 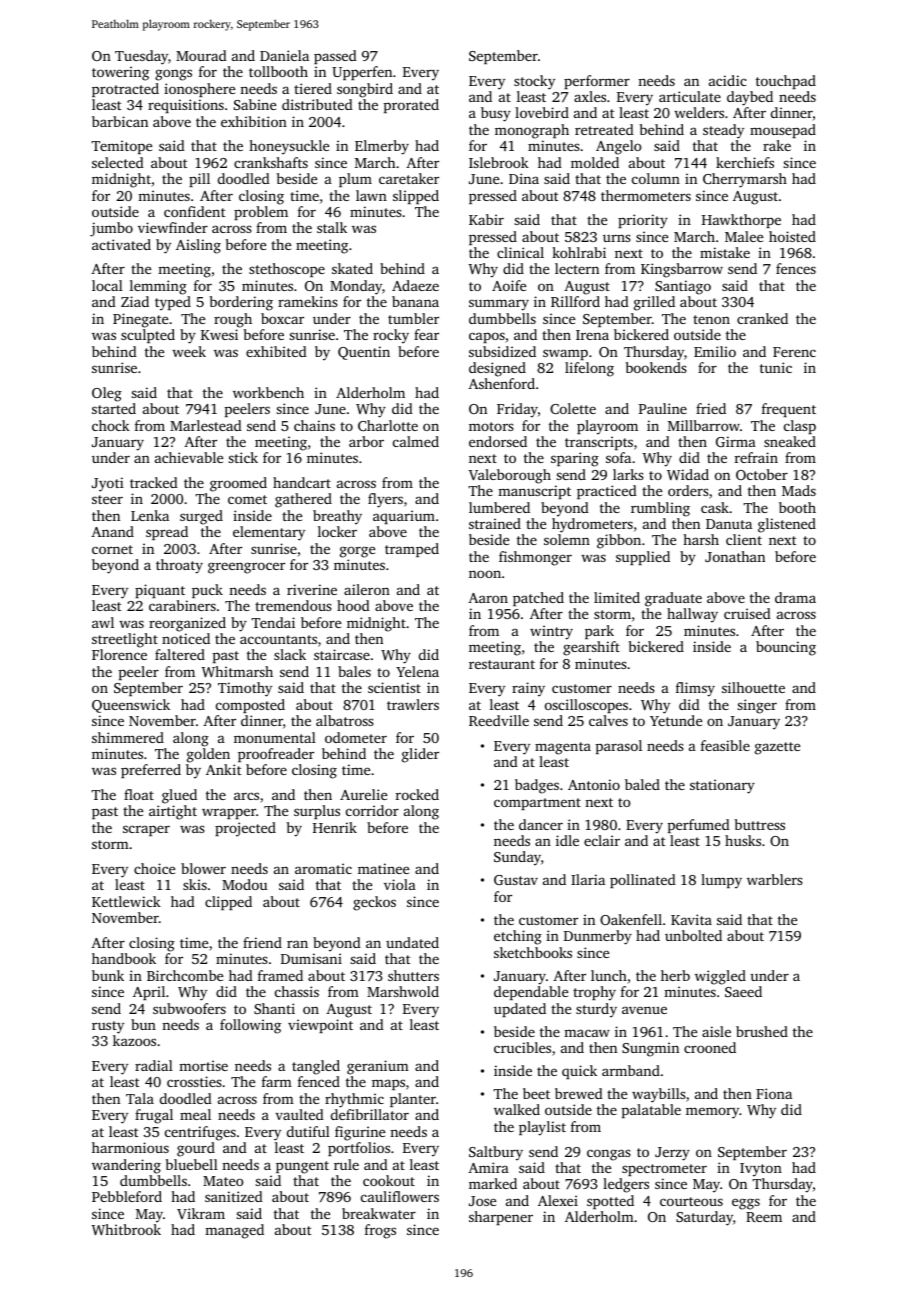 What do you see at coordinates (774, 1093) in the screenshot?
I see `Fiona` at bounding box center [774, 1093].
